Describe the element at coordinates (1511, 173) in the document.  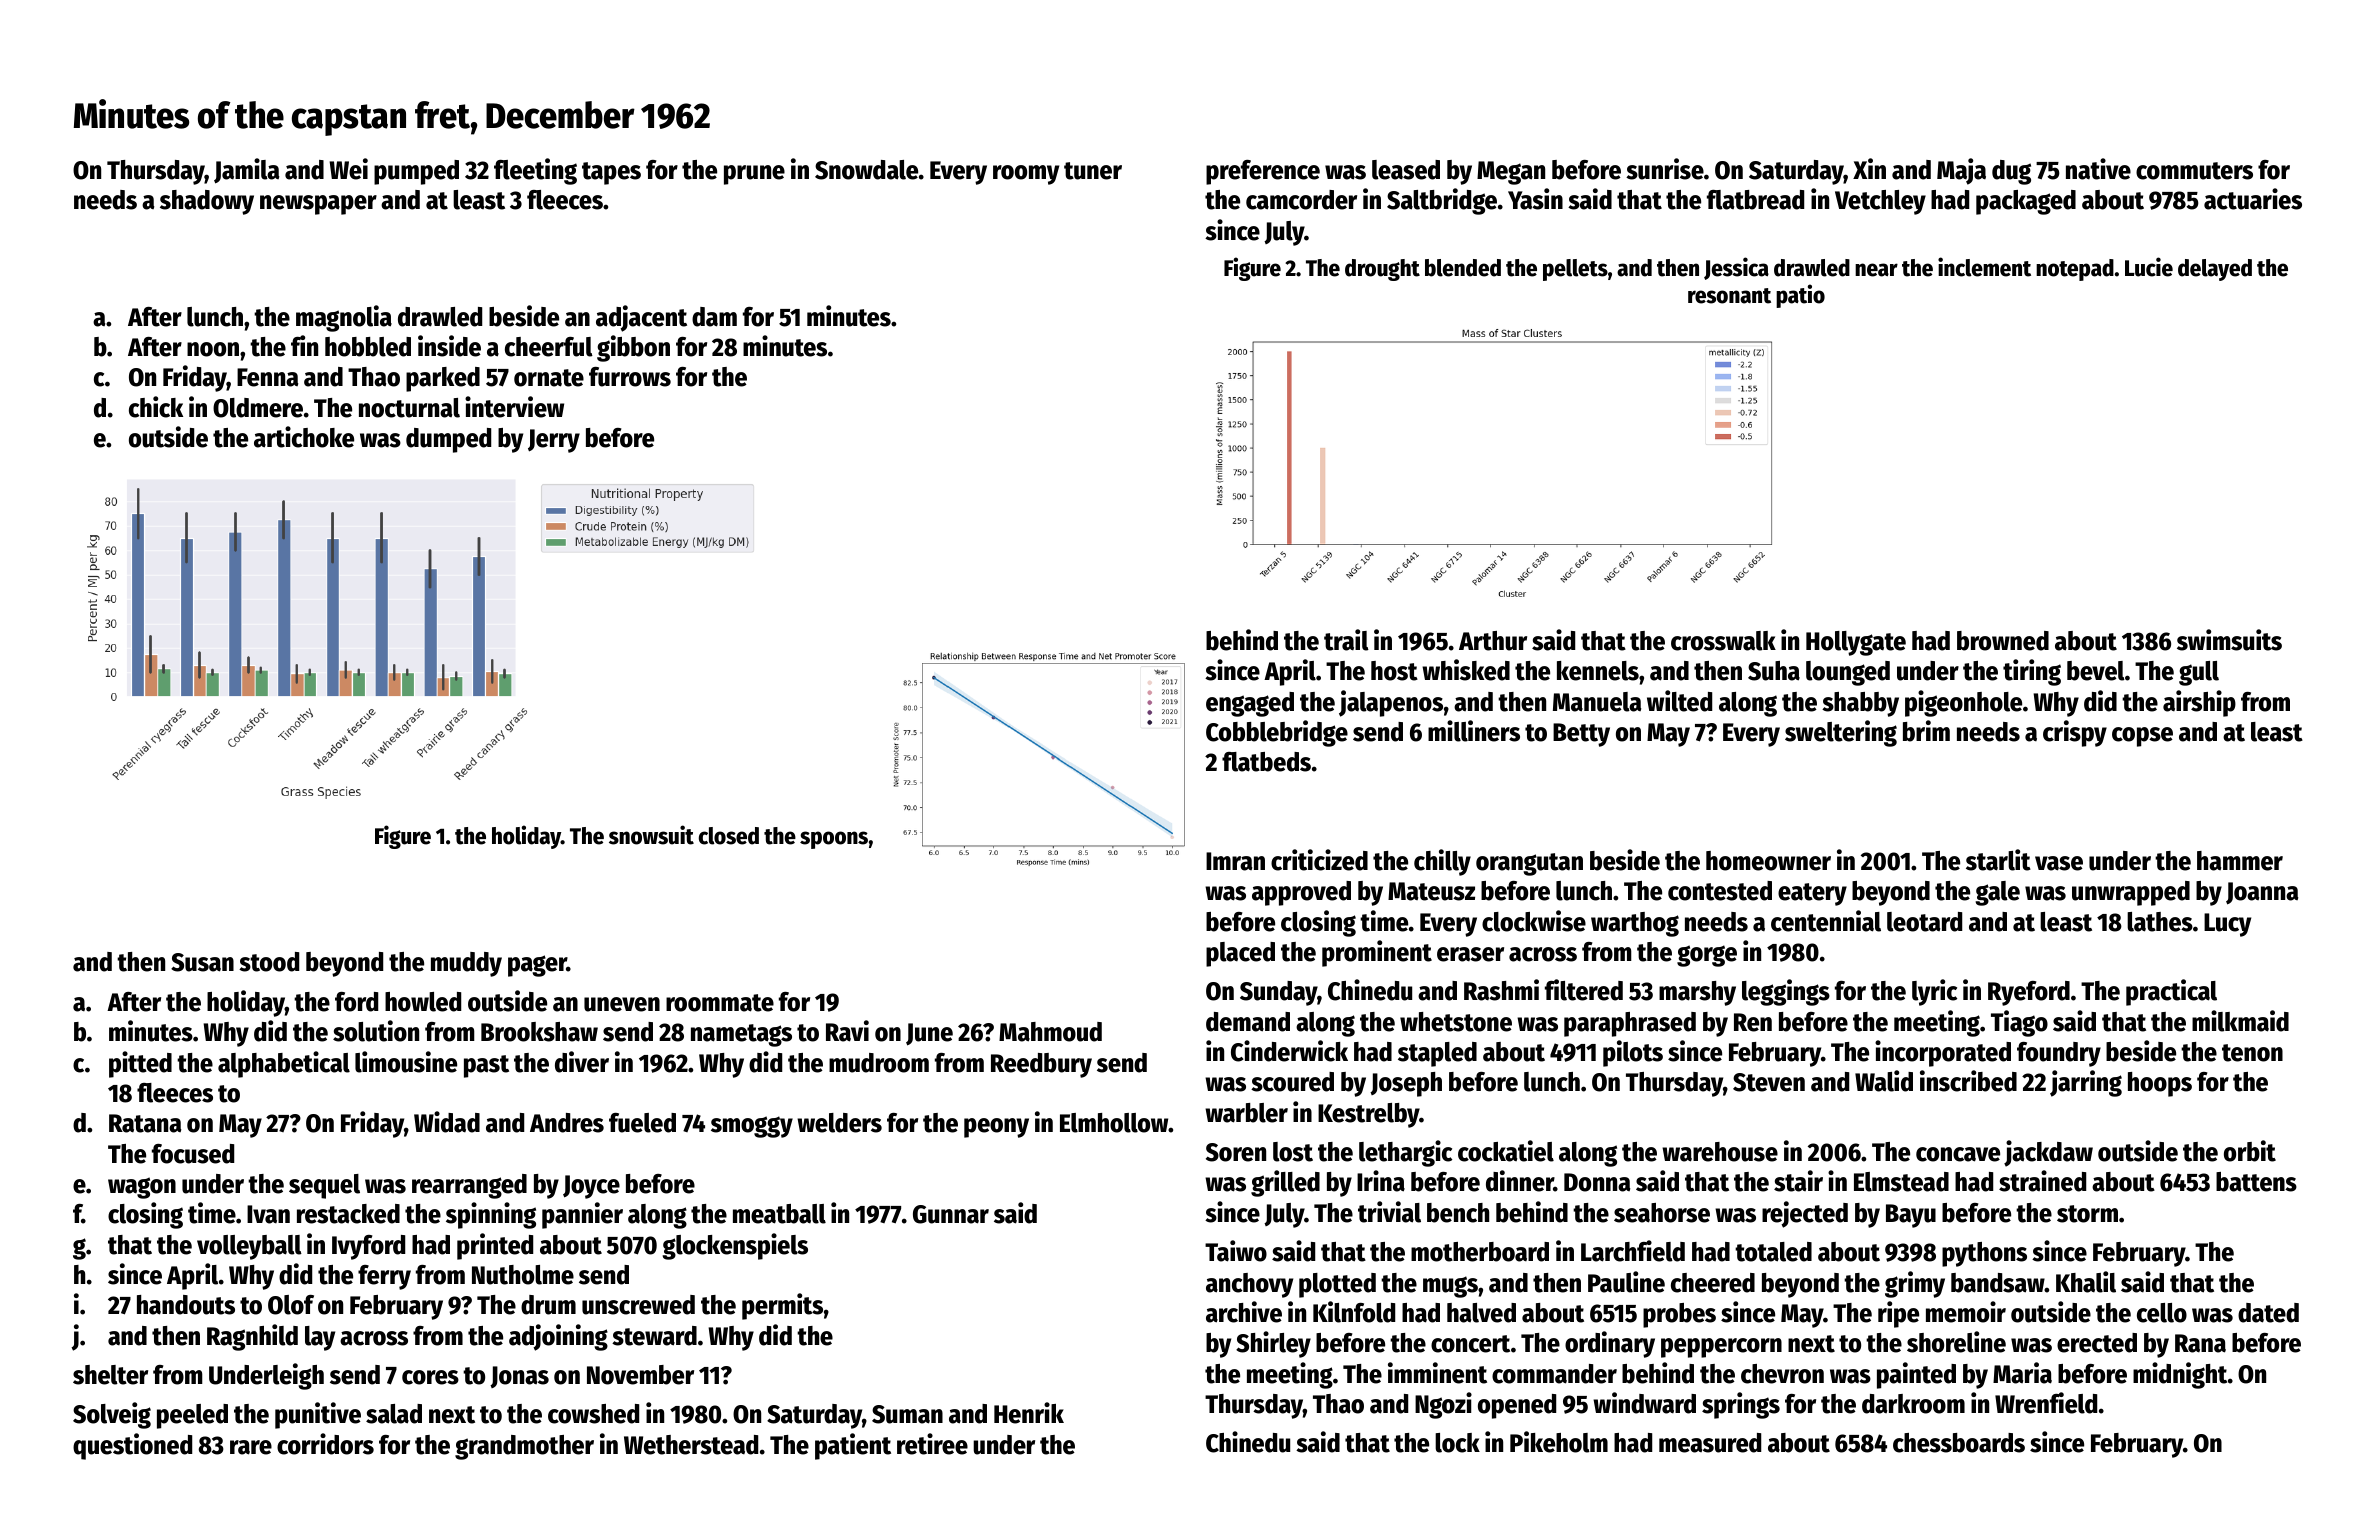
I see `Megan` at that location.
